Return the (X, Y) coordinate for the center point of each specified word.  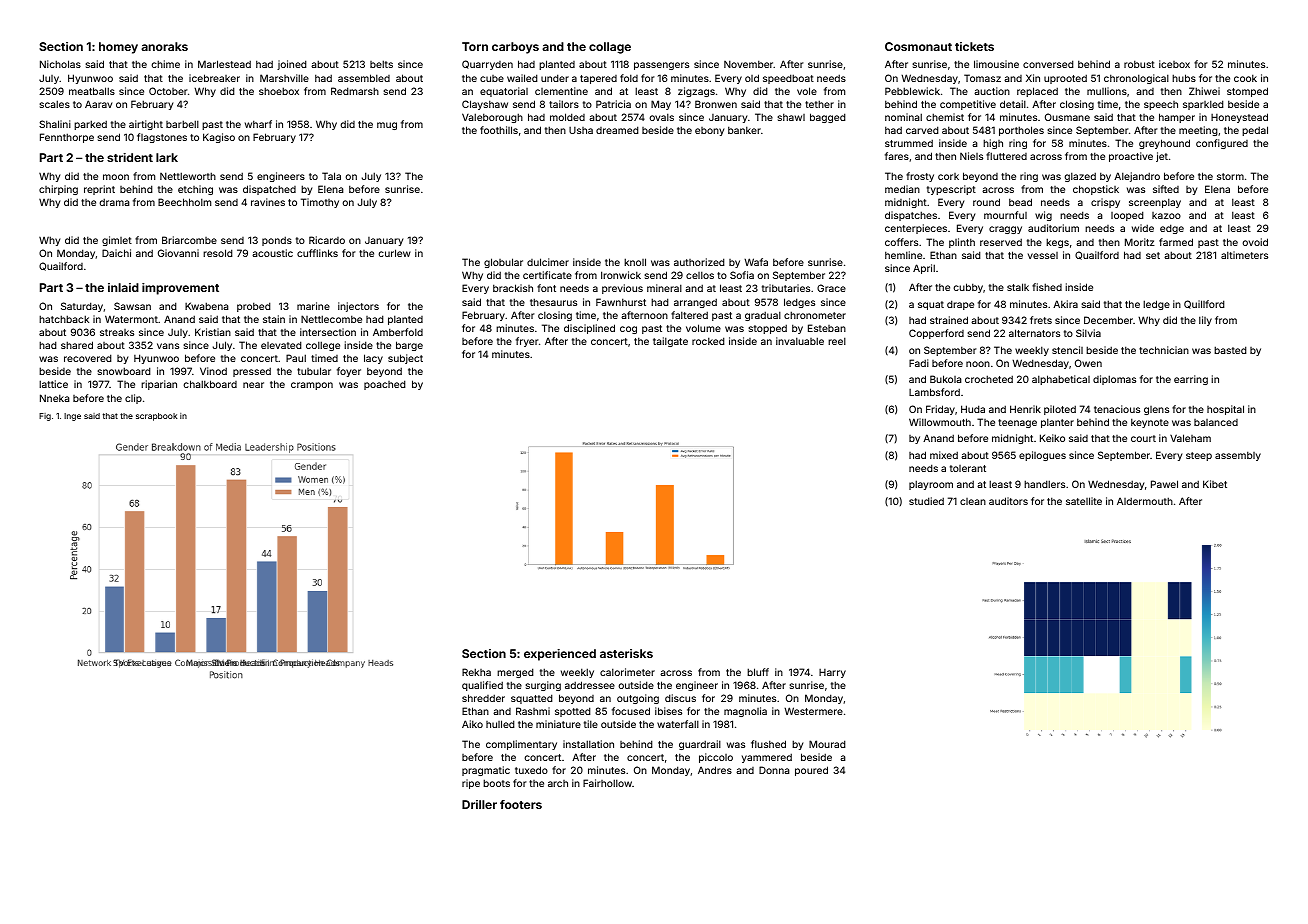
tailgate (670, 342)
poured (811, 771)
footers (521, 804)
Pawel (1164, 484)
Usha (581, 130)
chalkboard (210, 384)
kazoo (1166, 215)
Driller (479, 804)
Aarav (98, 104)
